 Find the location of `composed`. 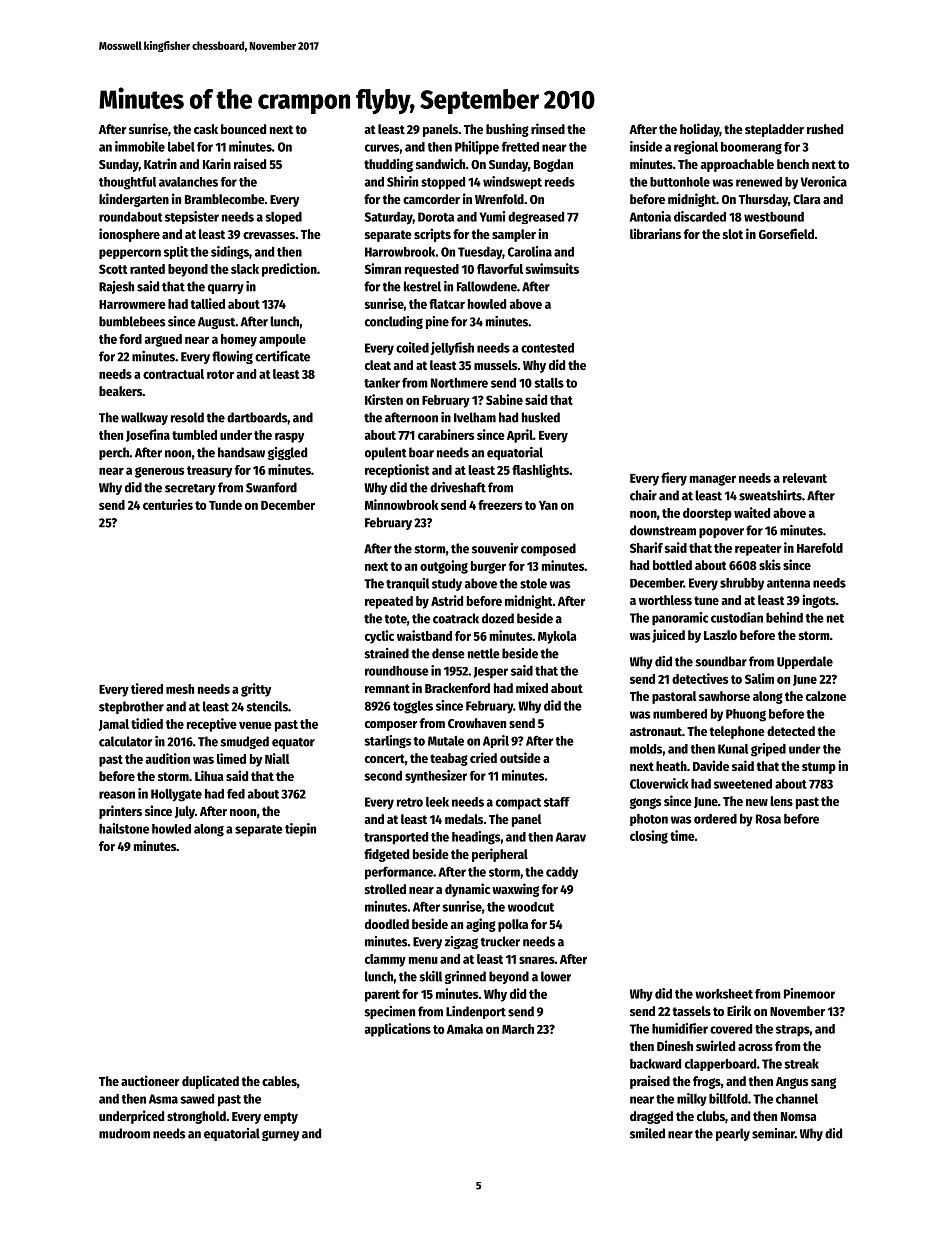

composed is located at coordinates (548, 549).
